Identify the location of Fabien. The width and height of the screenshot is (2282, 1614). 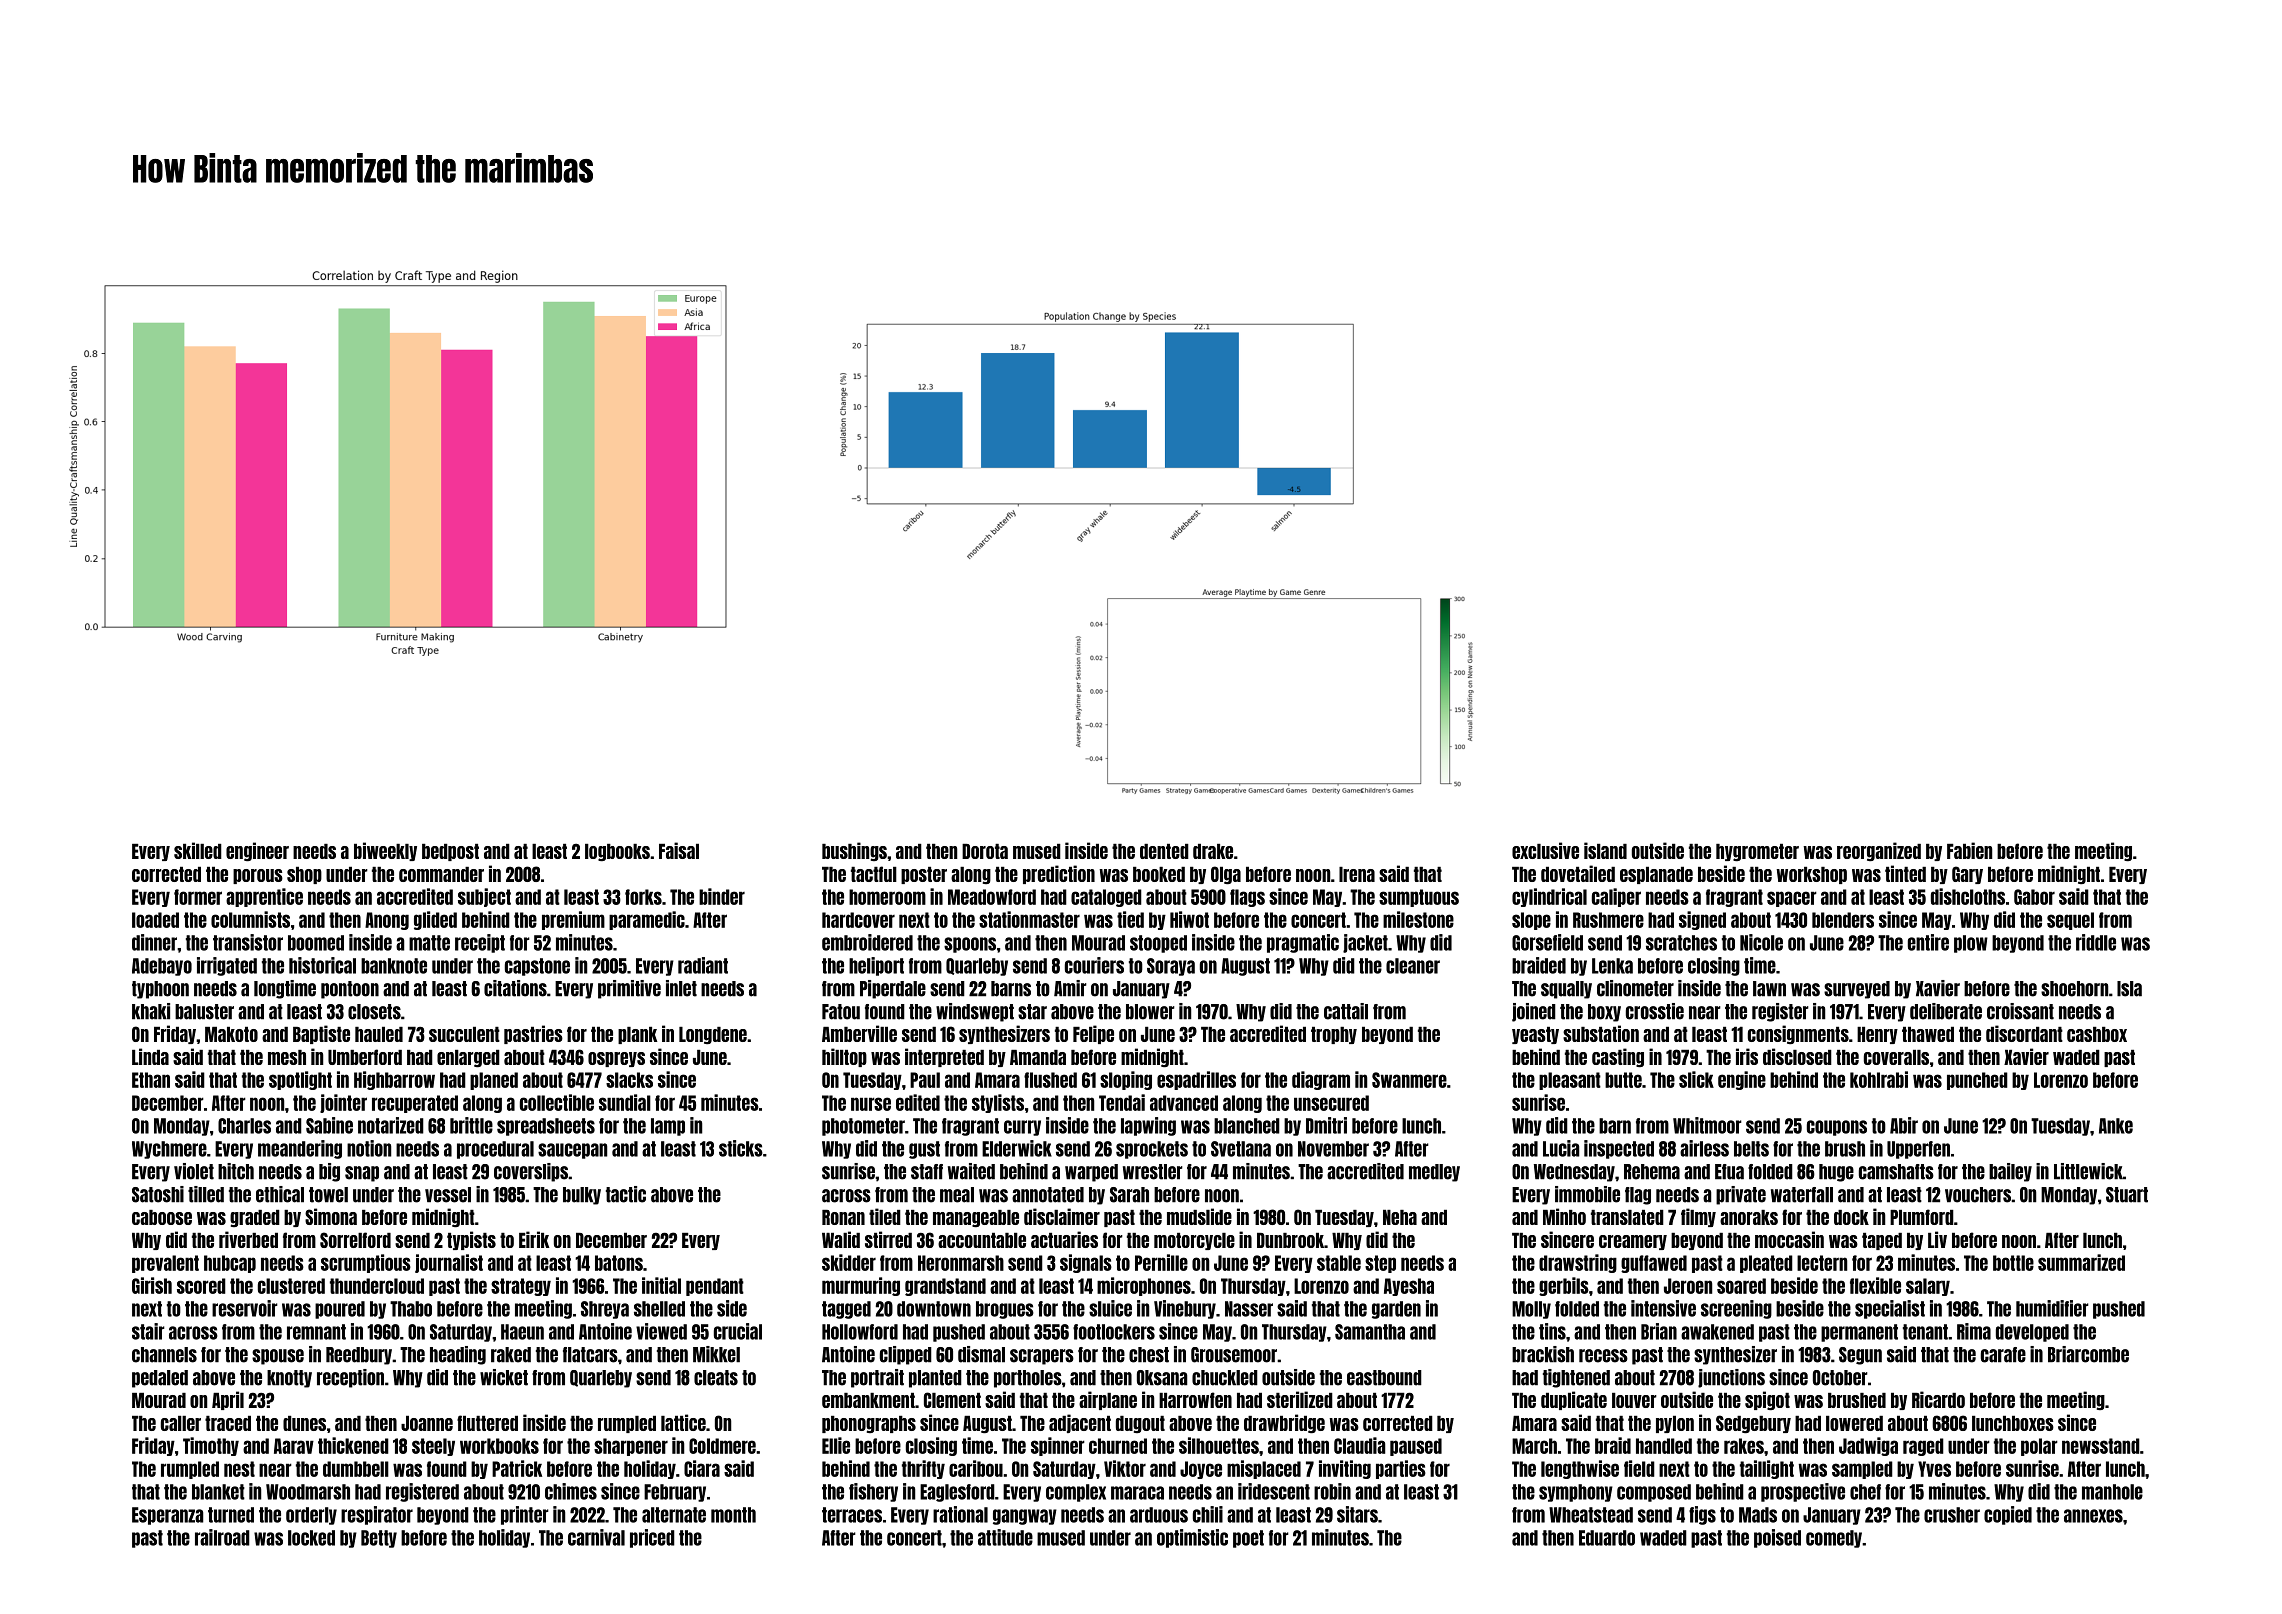
(1970, 850).
